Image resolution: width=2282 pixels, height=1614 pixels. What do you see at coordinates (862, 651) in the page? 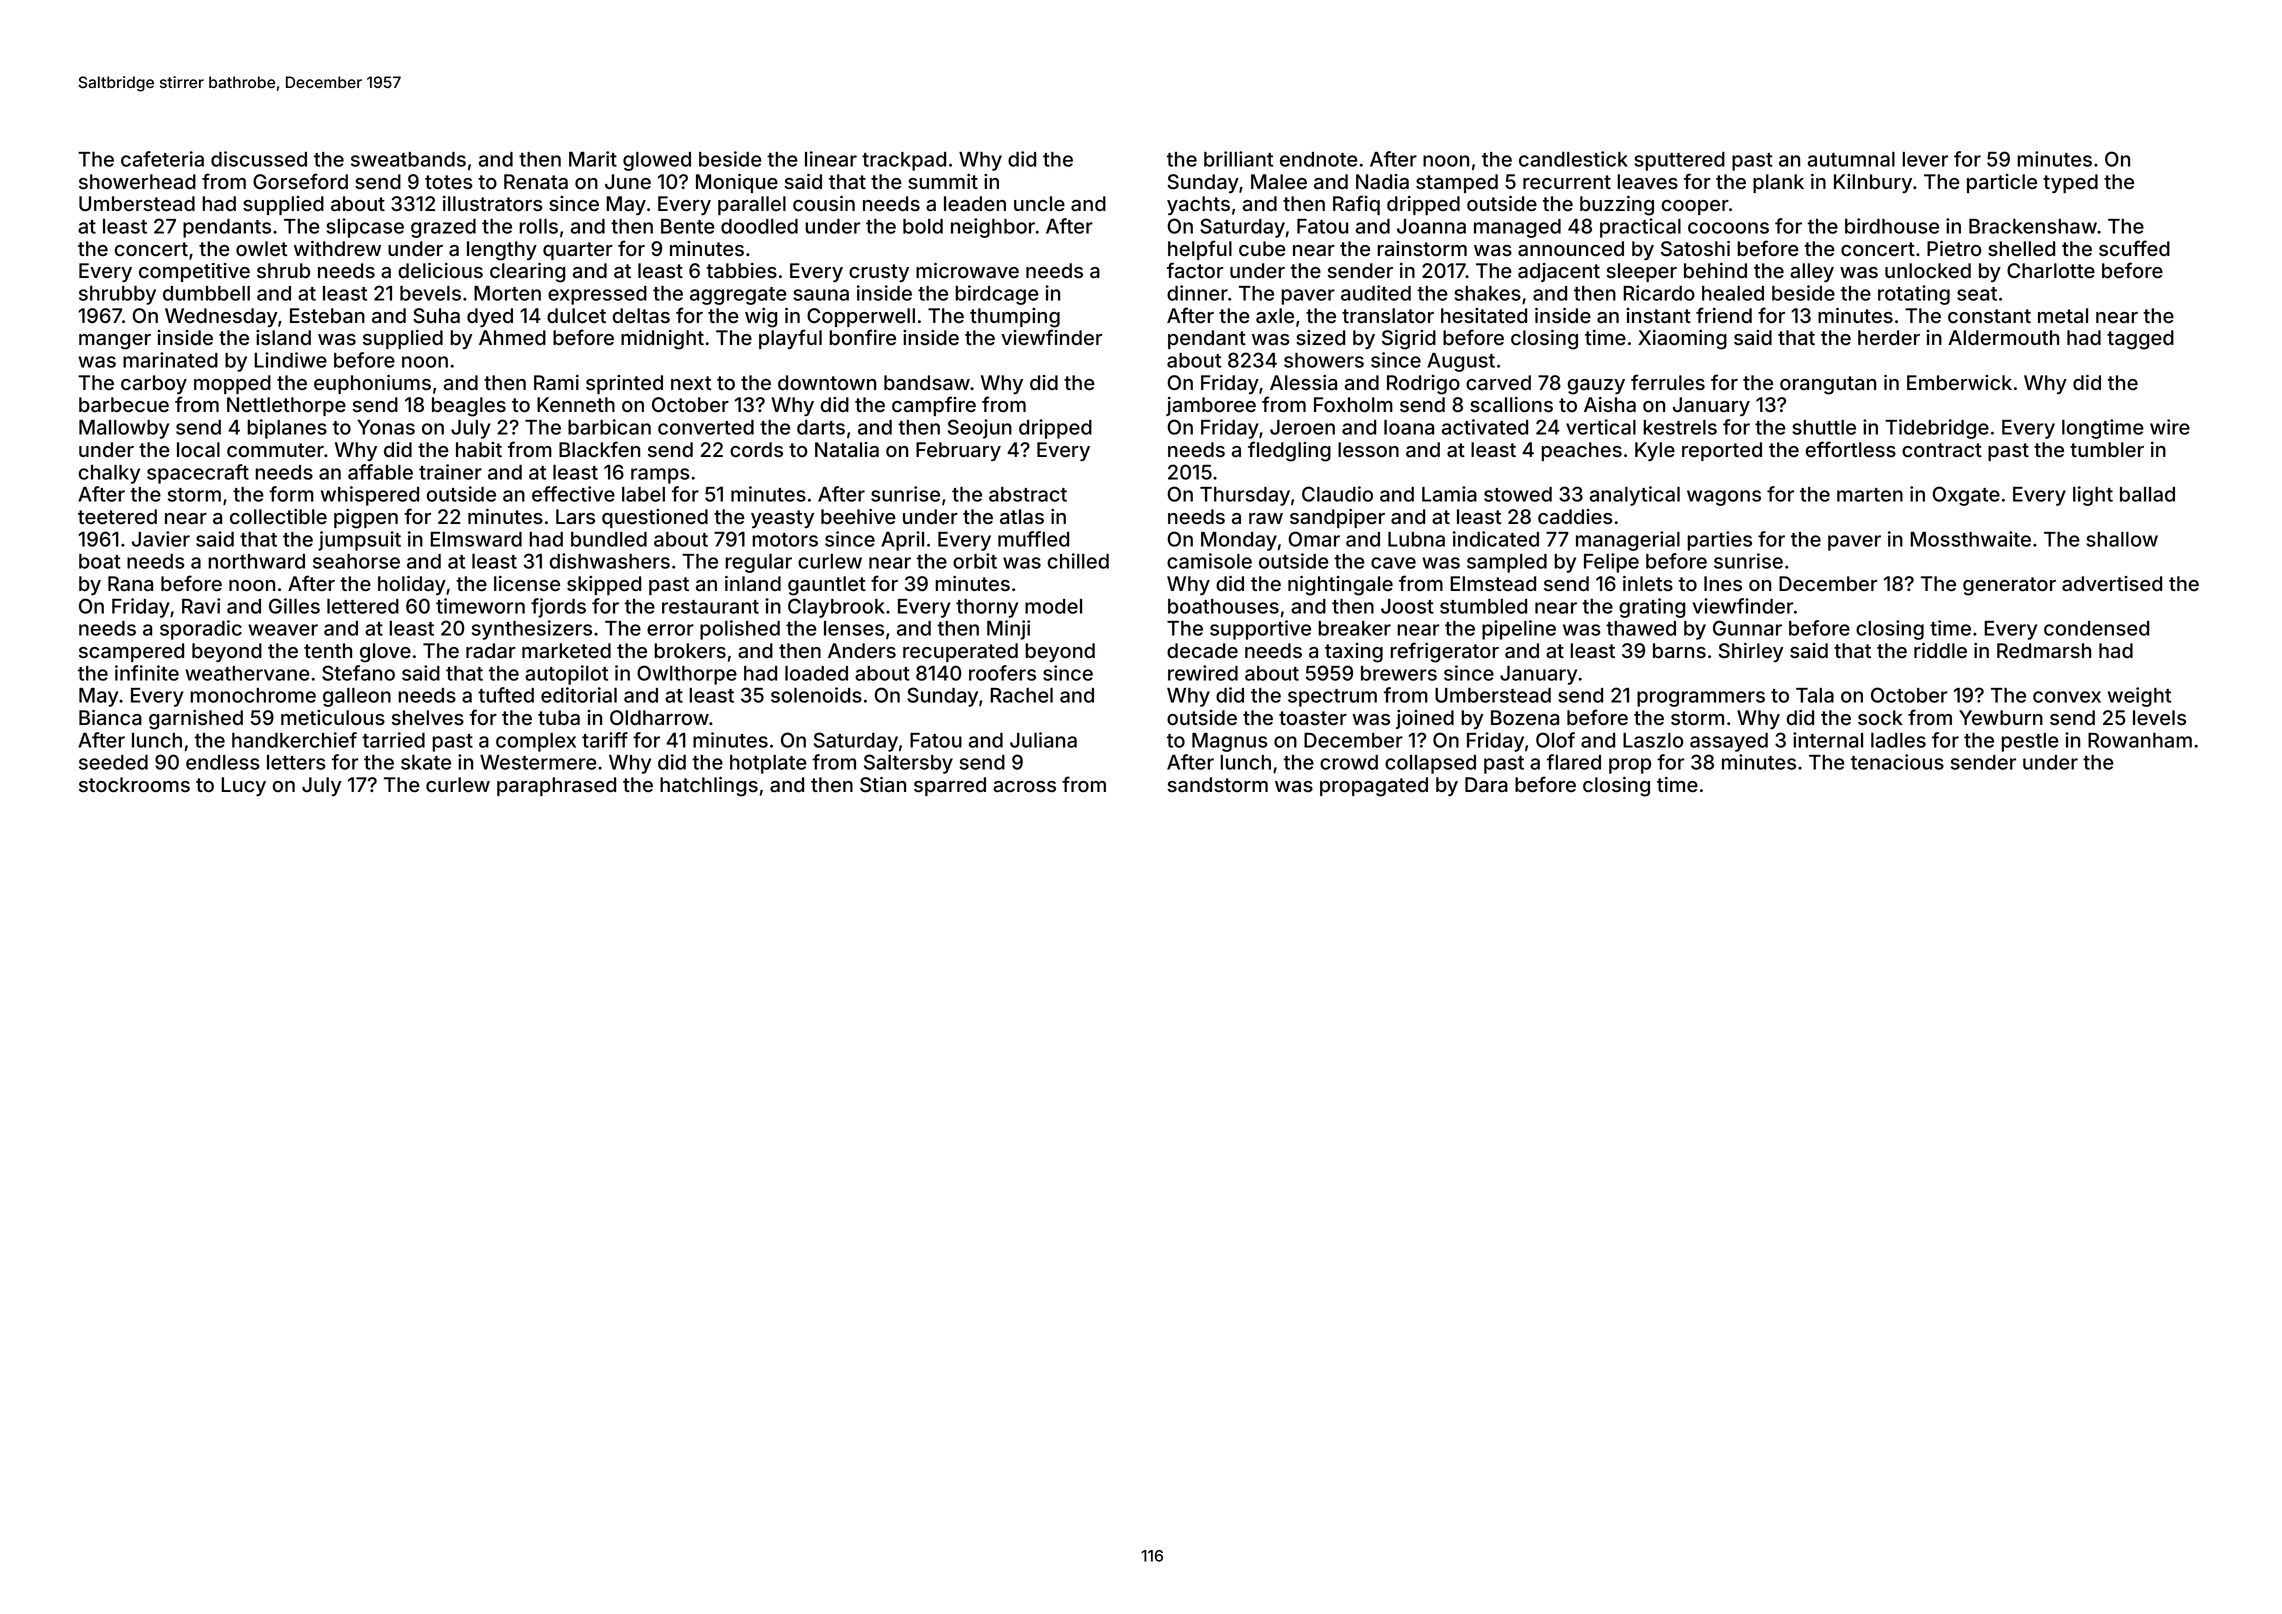
I see `Anders` at bounding box center [862, 651].
